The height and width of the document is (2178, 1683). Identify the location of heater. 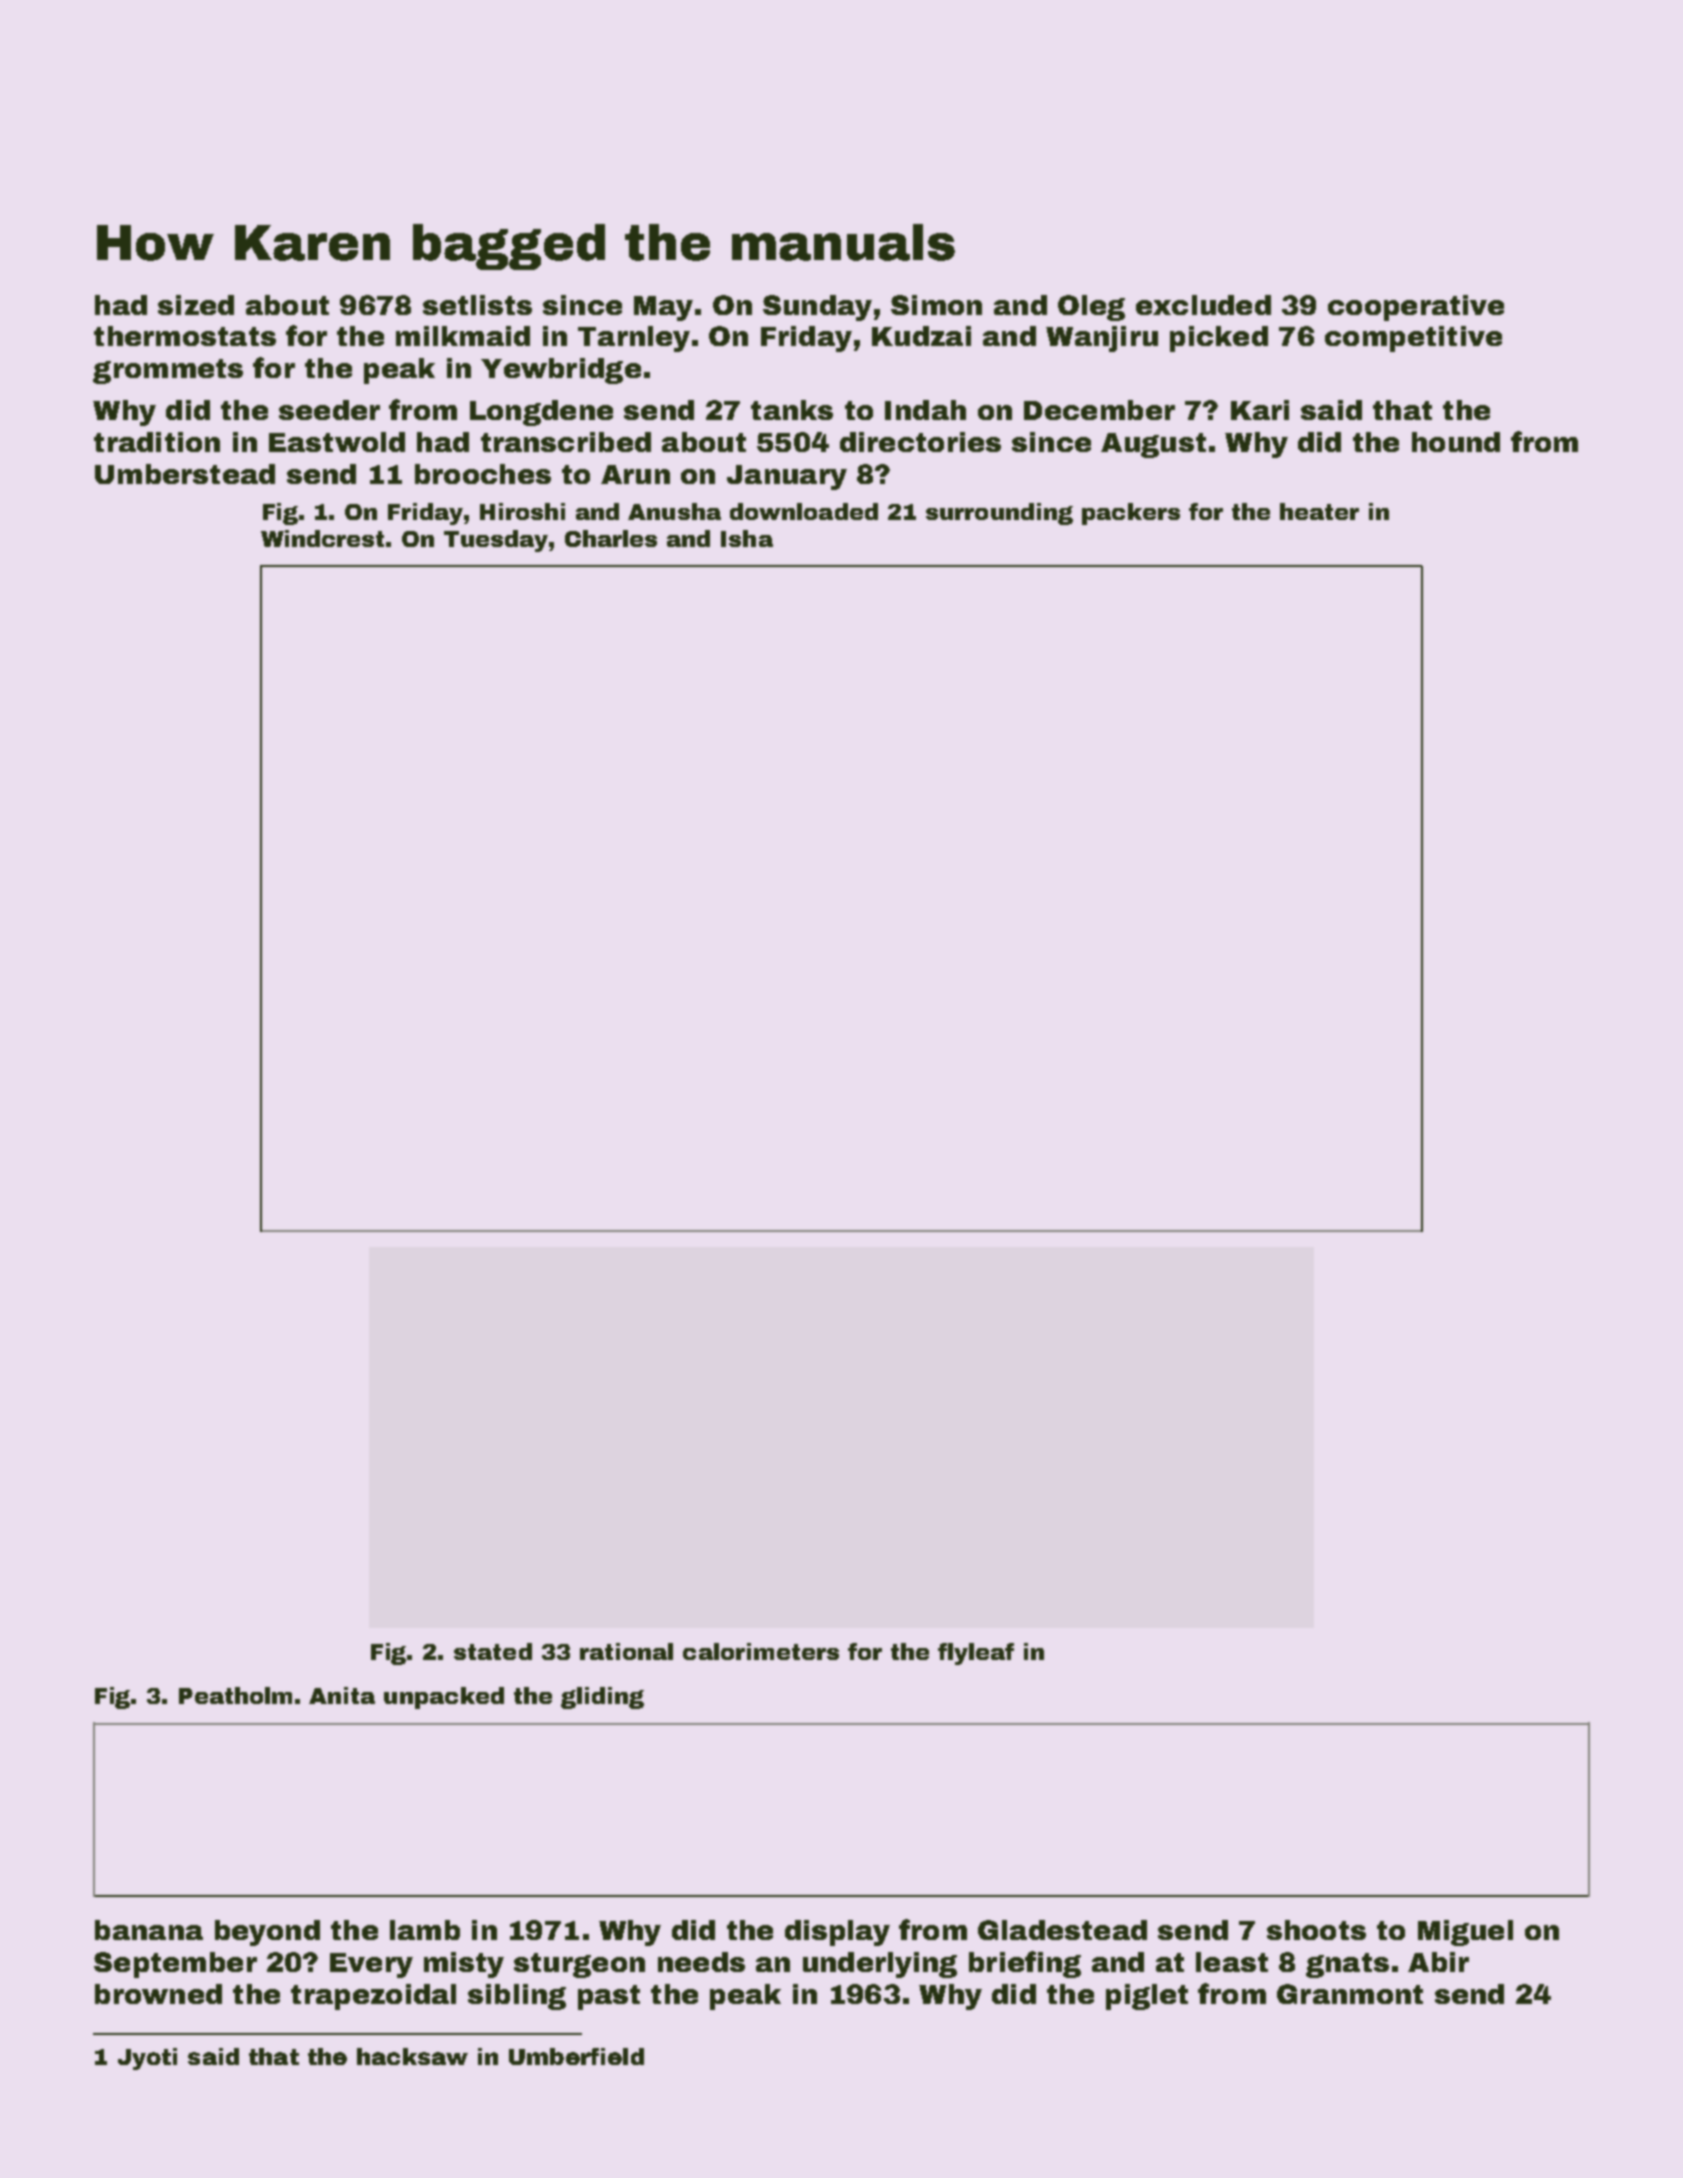
(1319, 511).
